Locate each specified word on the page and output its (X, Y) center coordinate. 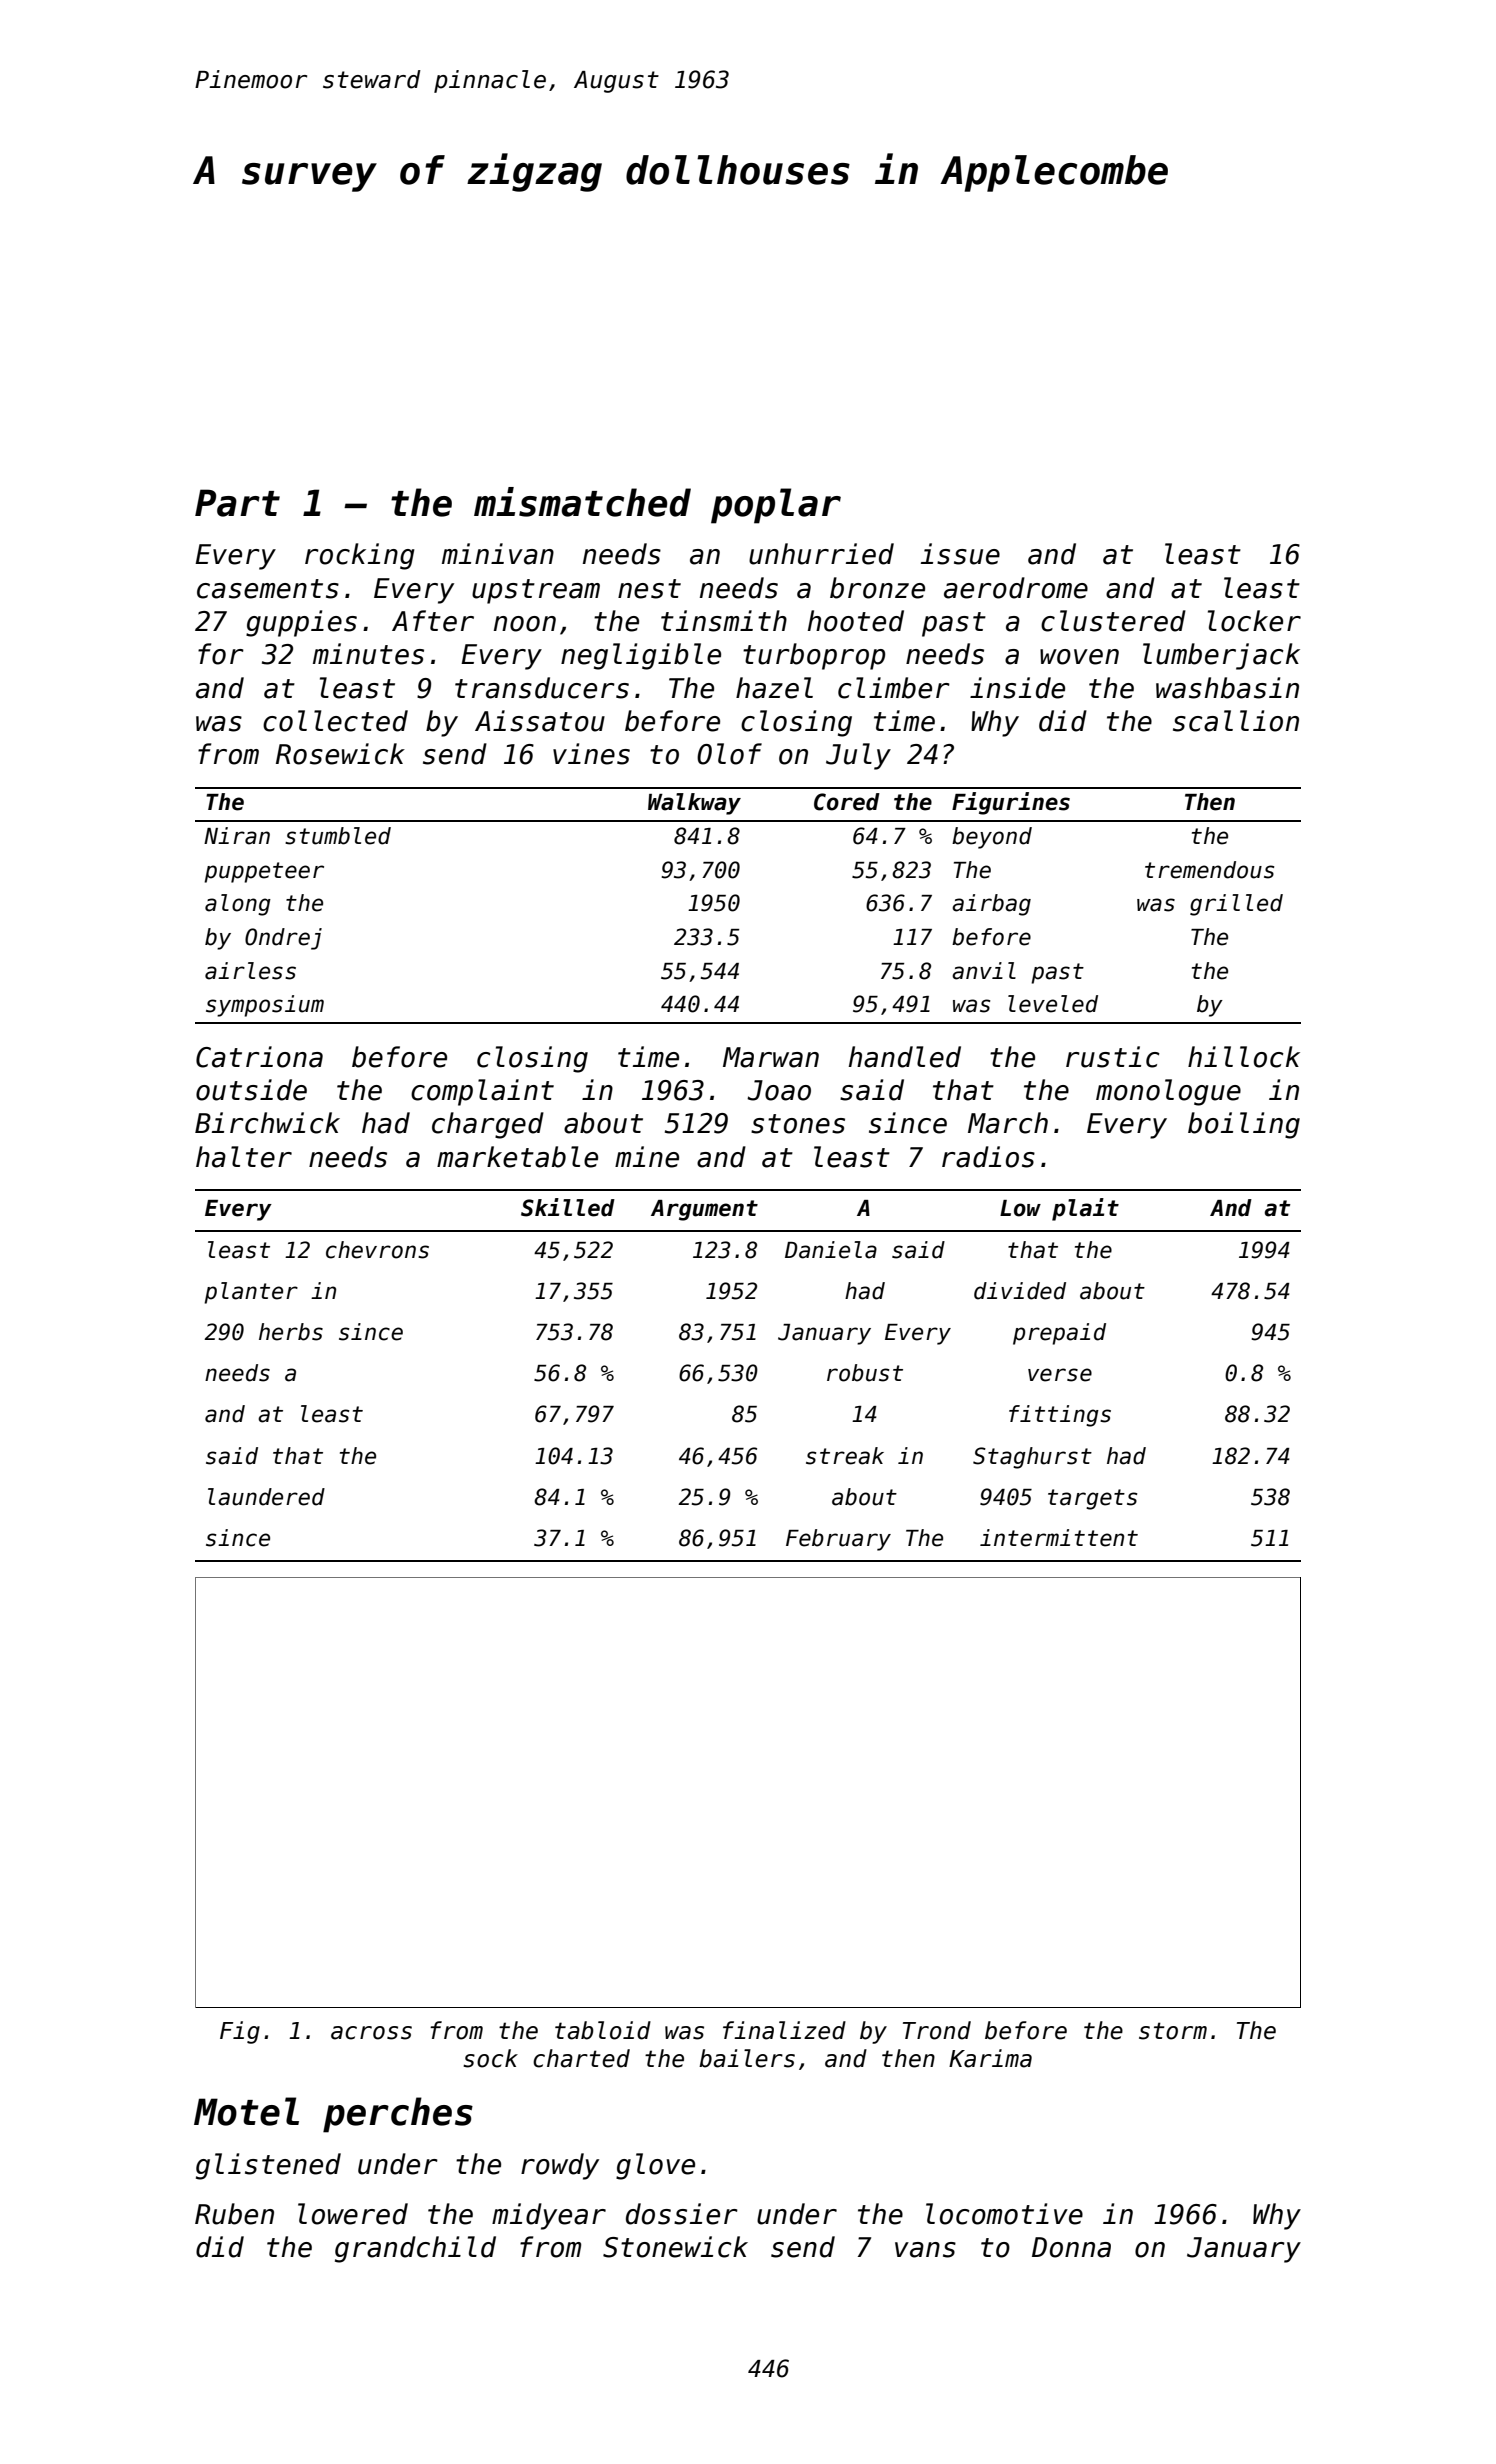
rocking (360, 556)
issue (960, 554)
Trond (937, 2030)
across (371, 2033)
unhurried (821, 554)
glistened (268, 2166)
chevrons (377, 1250)
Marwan (771, 1057)
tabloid (603, 2030)
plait (1085, 1209)
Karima (990, 2058)
